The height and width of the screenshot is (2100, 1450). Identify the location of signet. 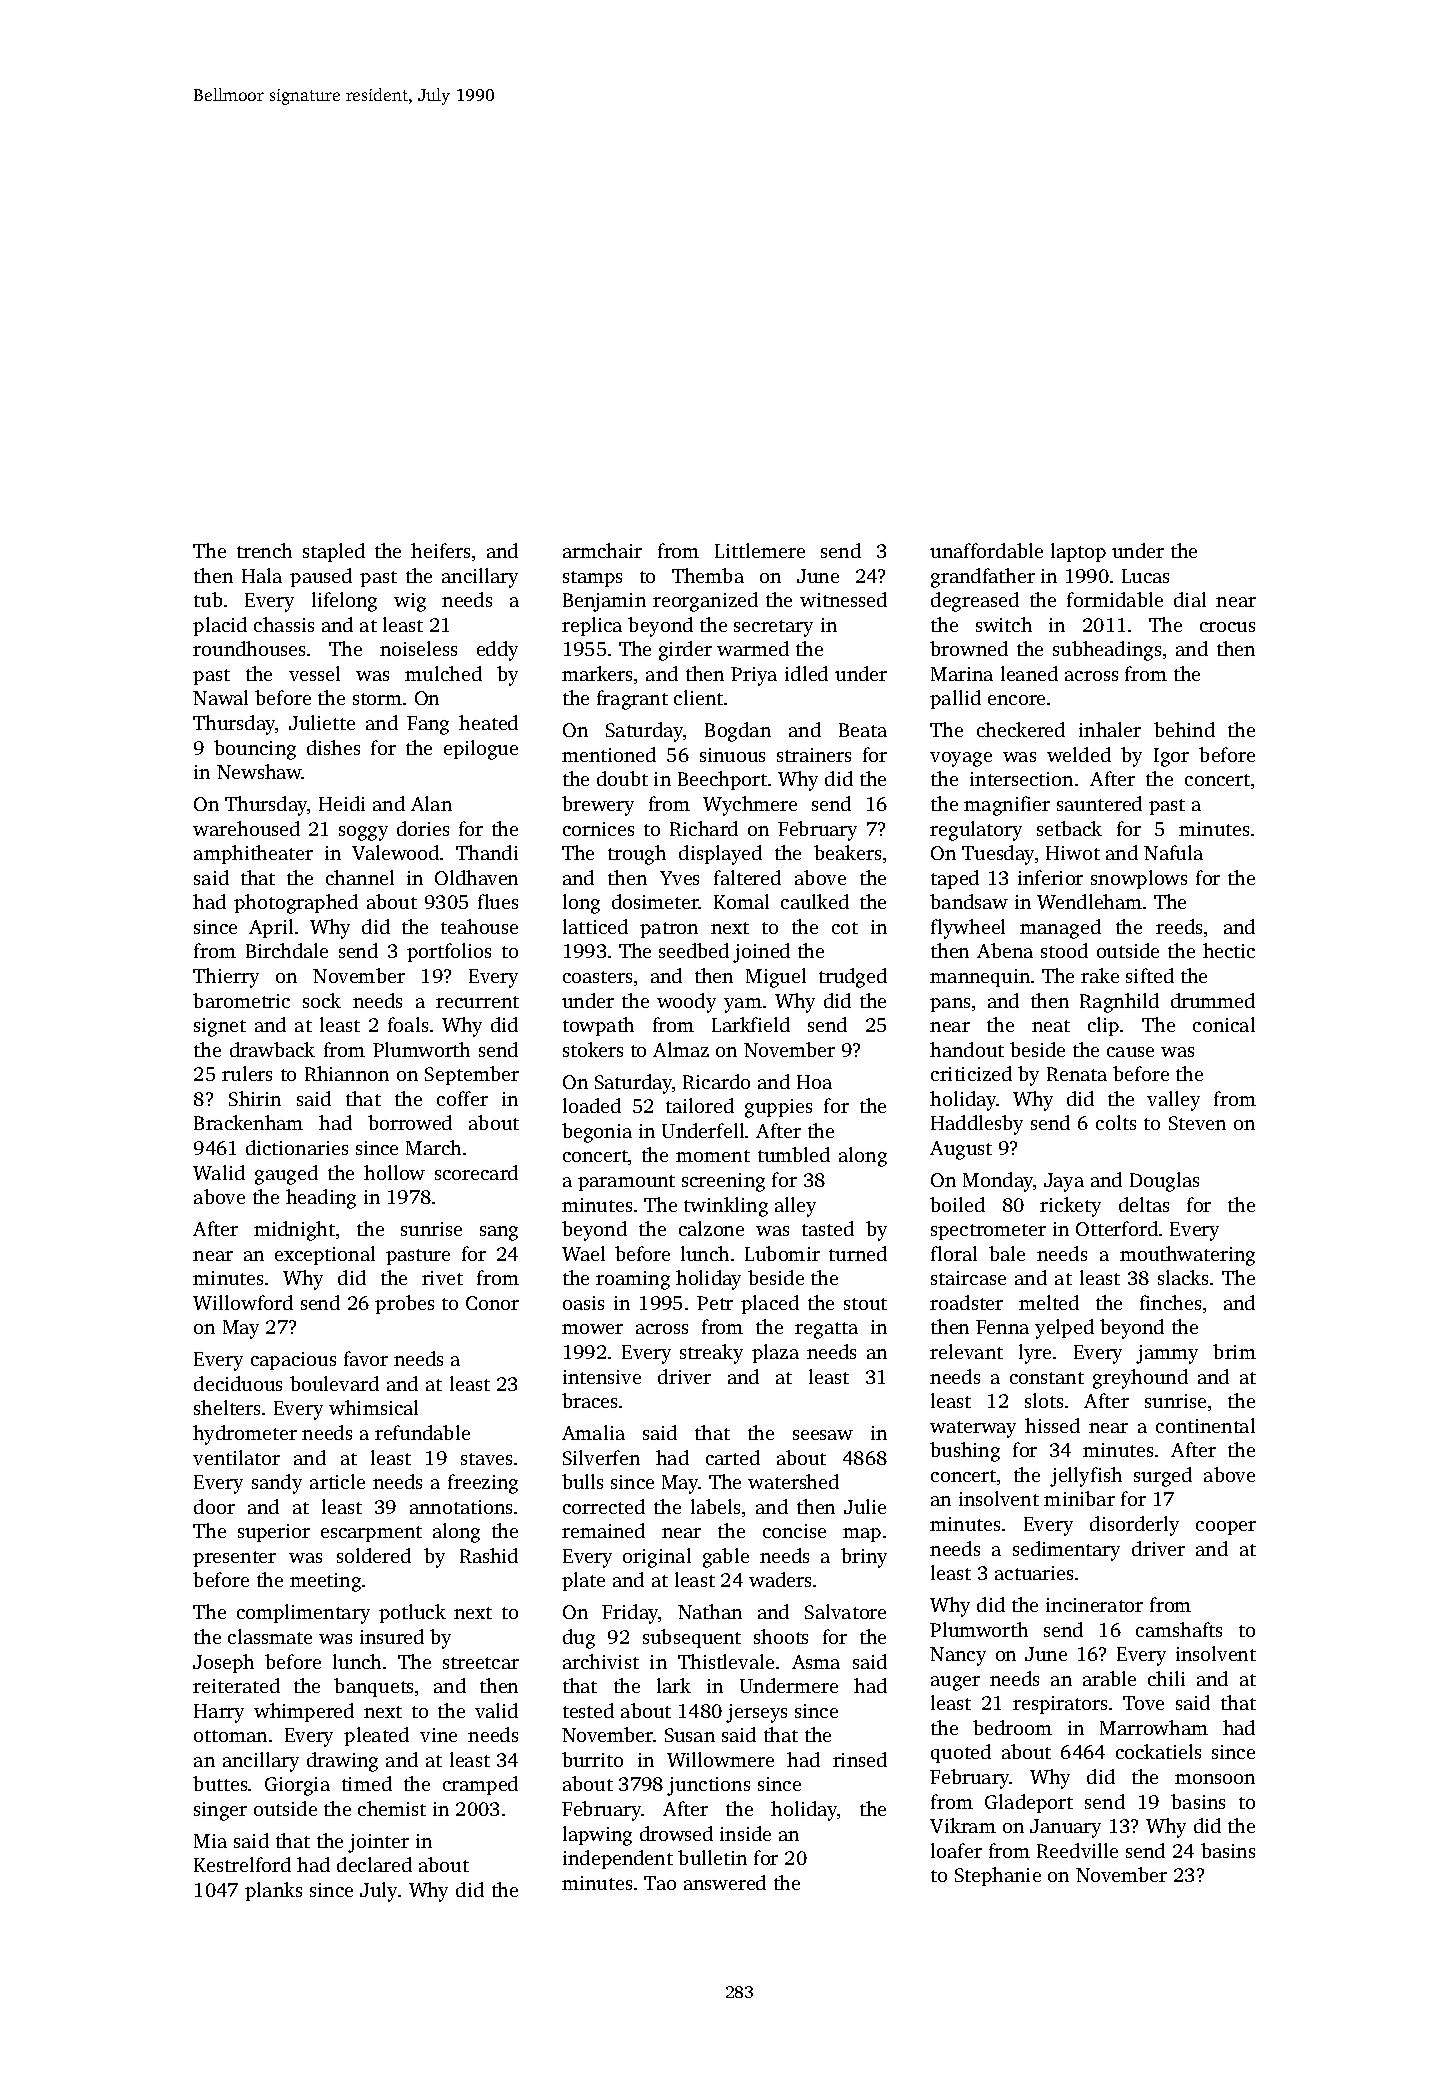
(220, 1027).
